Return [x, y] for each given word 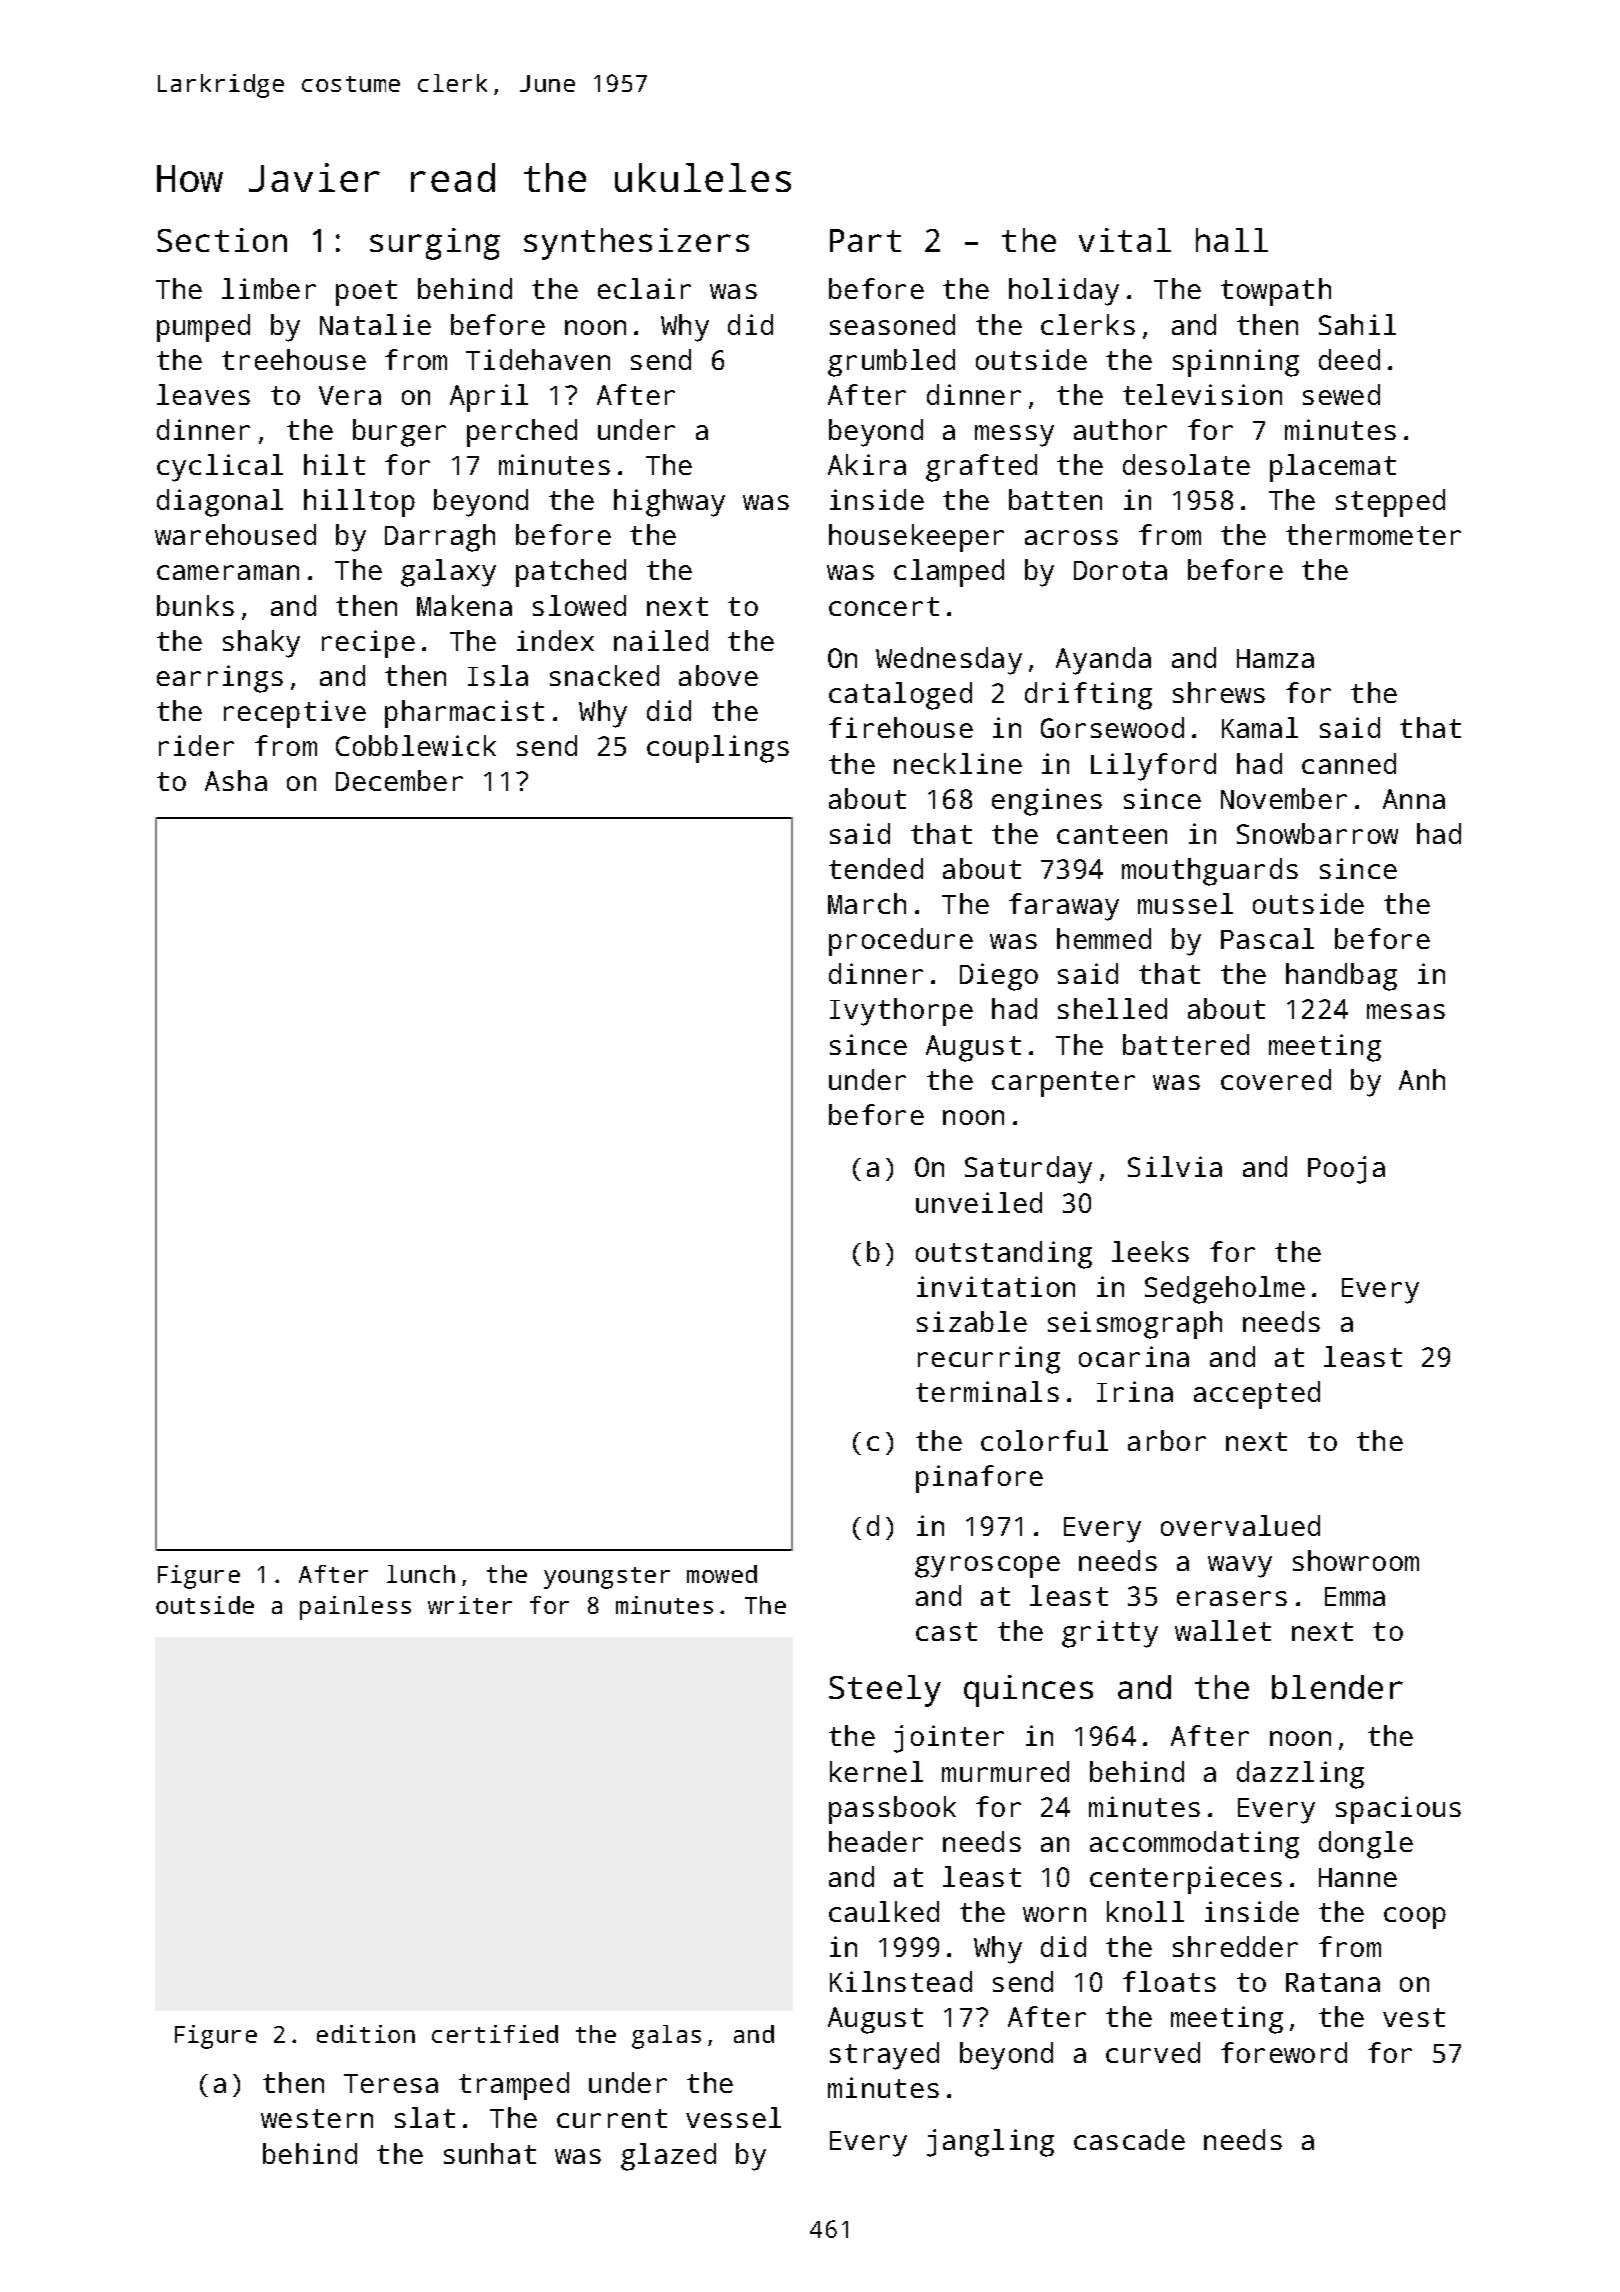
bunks [195, 605]
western [317, 2118]
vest [1414, 2017]
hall [1232, 240]
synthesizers [636, 244]
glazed [668, 2157]
